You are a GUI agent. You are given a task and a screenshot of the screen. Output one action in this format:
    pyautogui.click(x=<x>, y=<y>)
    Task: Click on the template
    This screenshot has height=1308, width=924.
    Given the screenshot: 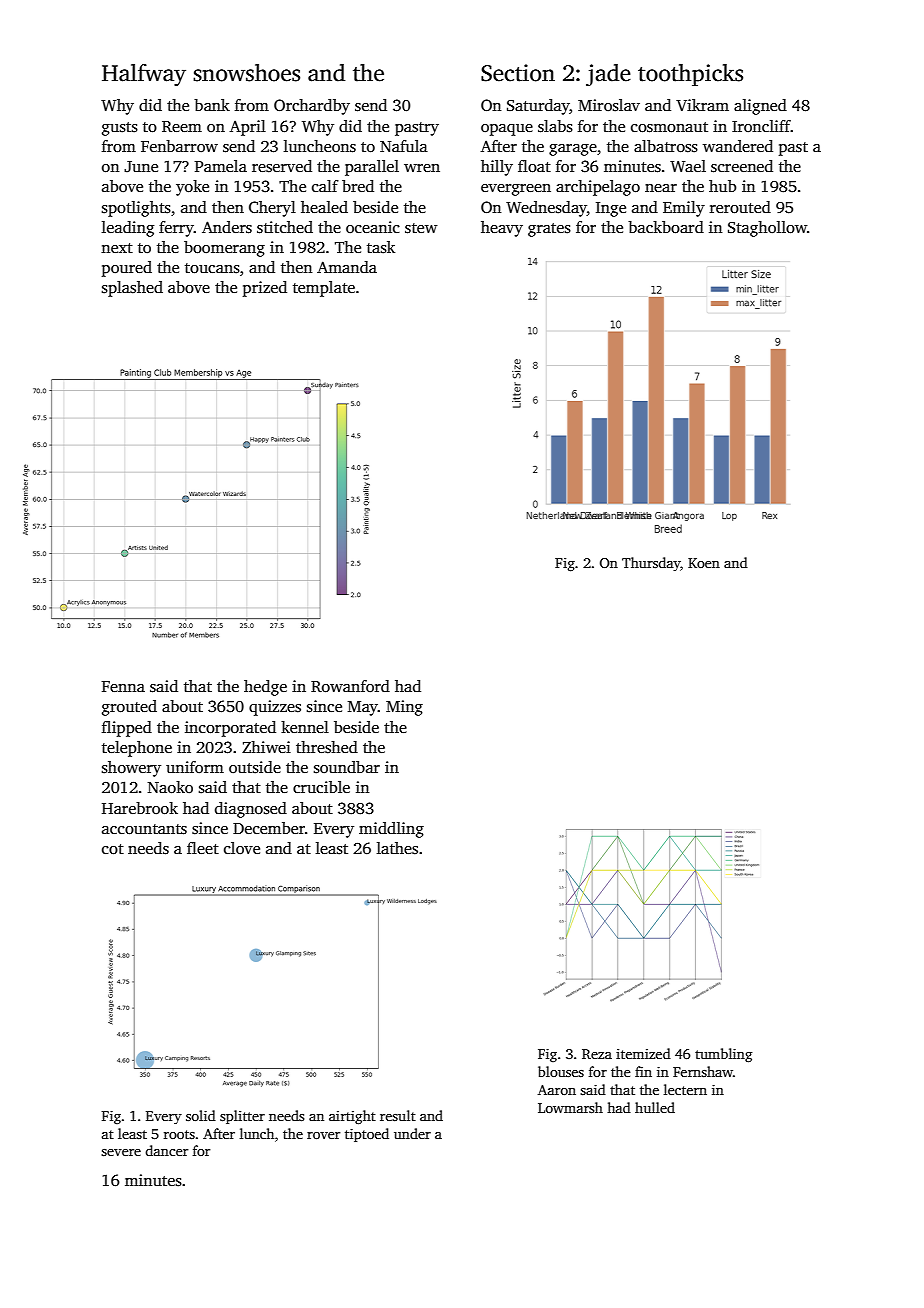 What is the action you would take?
    pyautogui.click(x=324, y=289)
